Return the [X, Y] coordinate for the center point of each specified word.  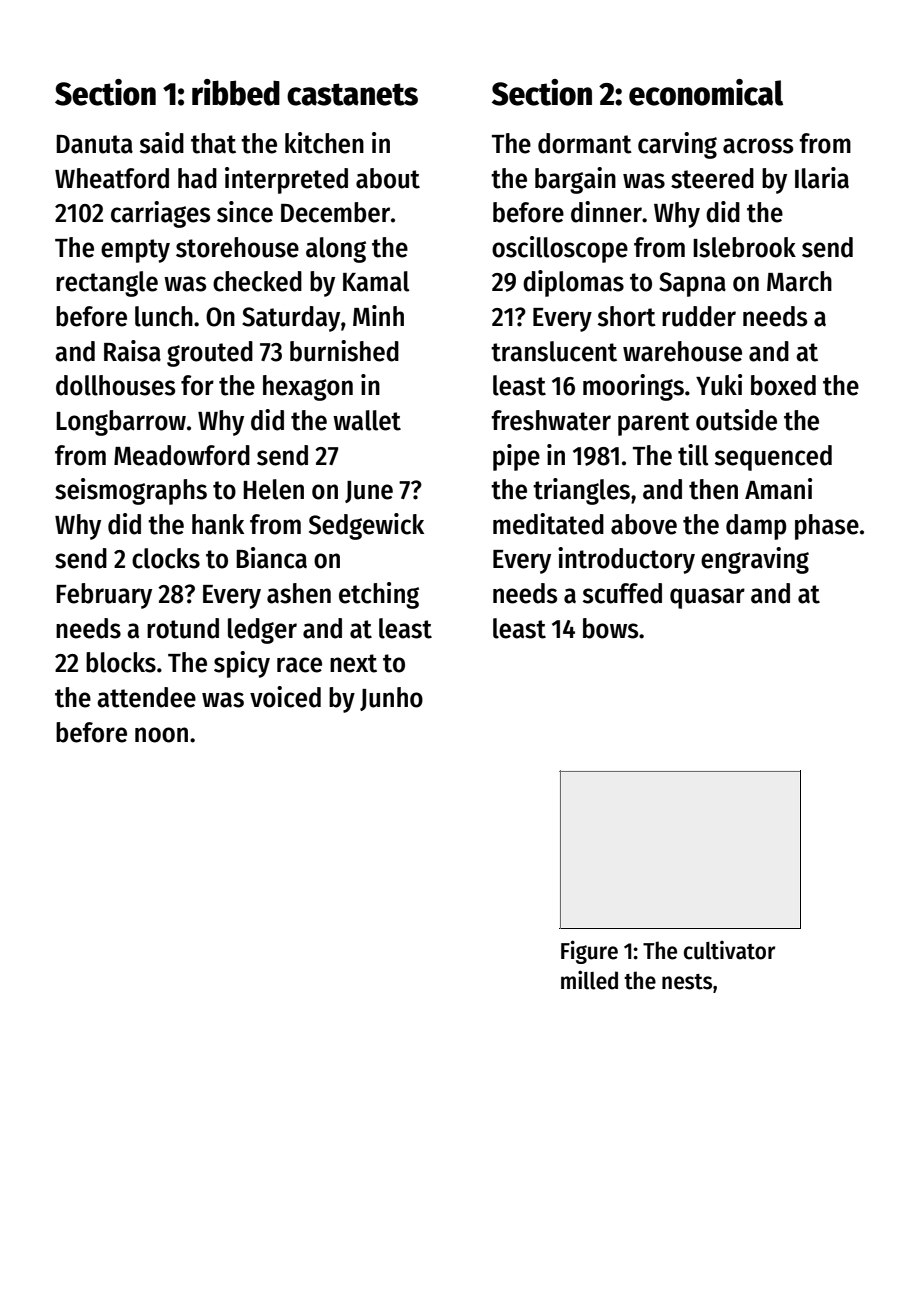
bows [610, 628]
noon [161, 735]
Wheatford [112, 178]
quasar [707, 598]
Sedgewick [366, 526]
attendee [146, 697]
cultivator [729, 950]
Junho [391, 699]
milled [589, 980]
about [388, 178]
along [336, 250]
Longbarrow [121, 423]
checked [257, 281]
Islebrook [744, 247]
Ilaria [822, 178]
